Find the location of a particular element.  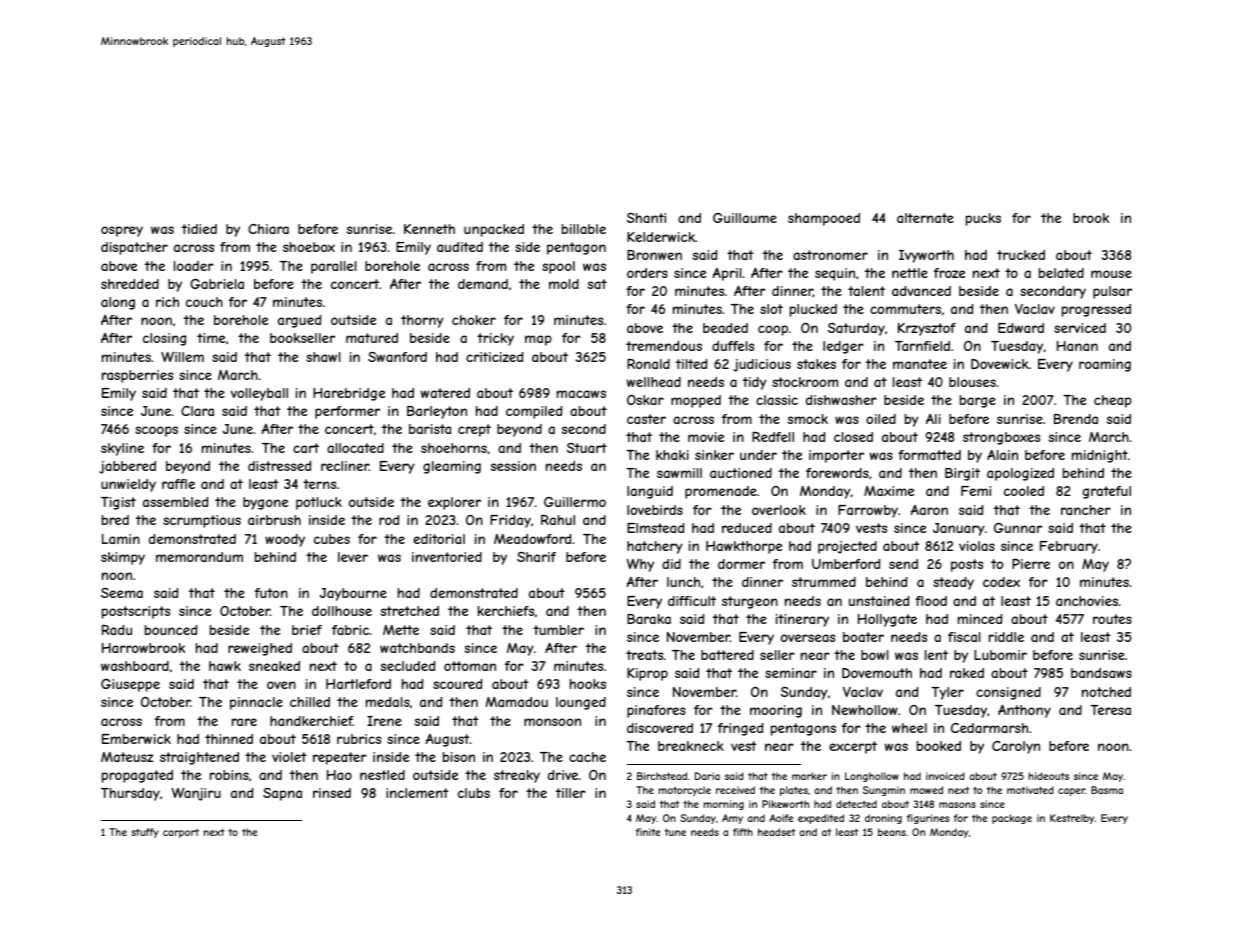

violet is located at coordinates (289, 757).
